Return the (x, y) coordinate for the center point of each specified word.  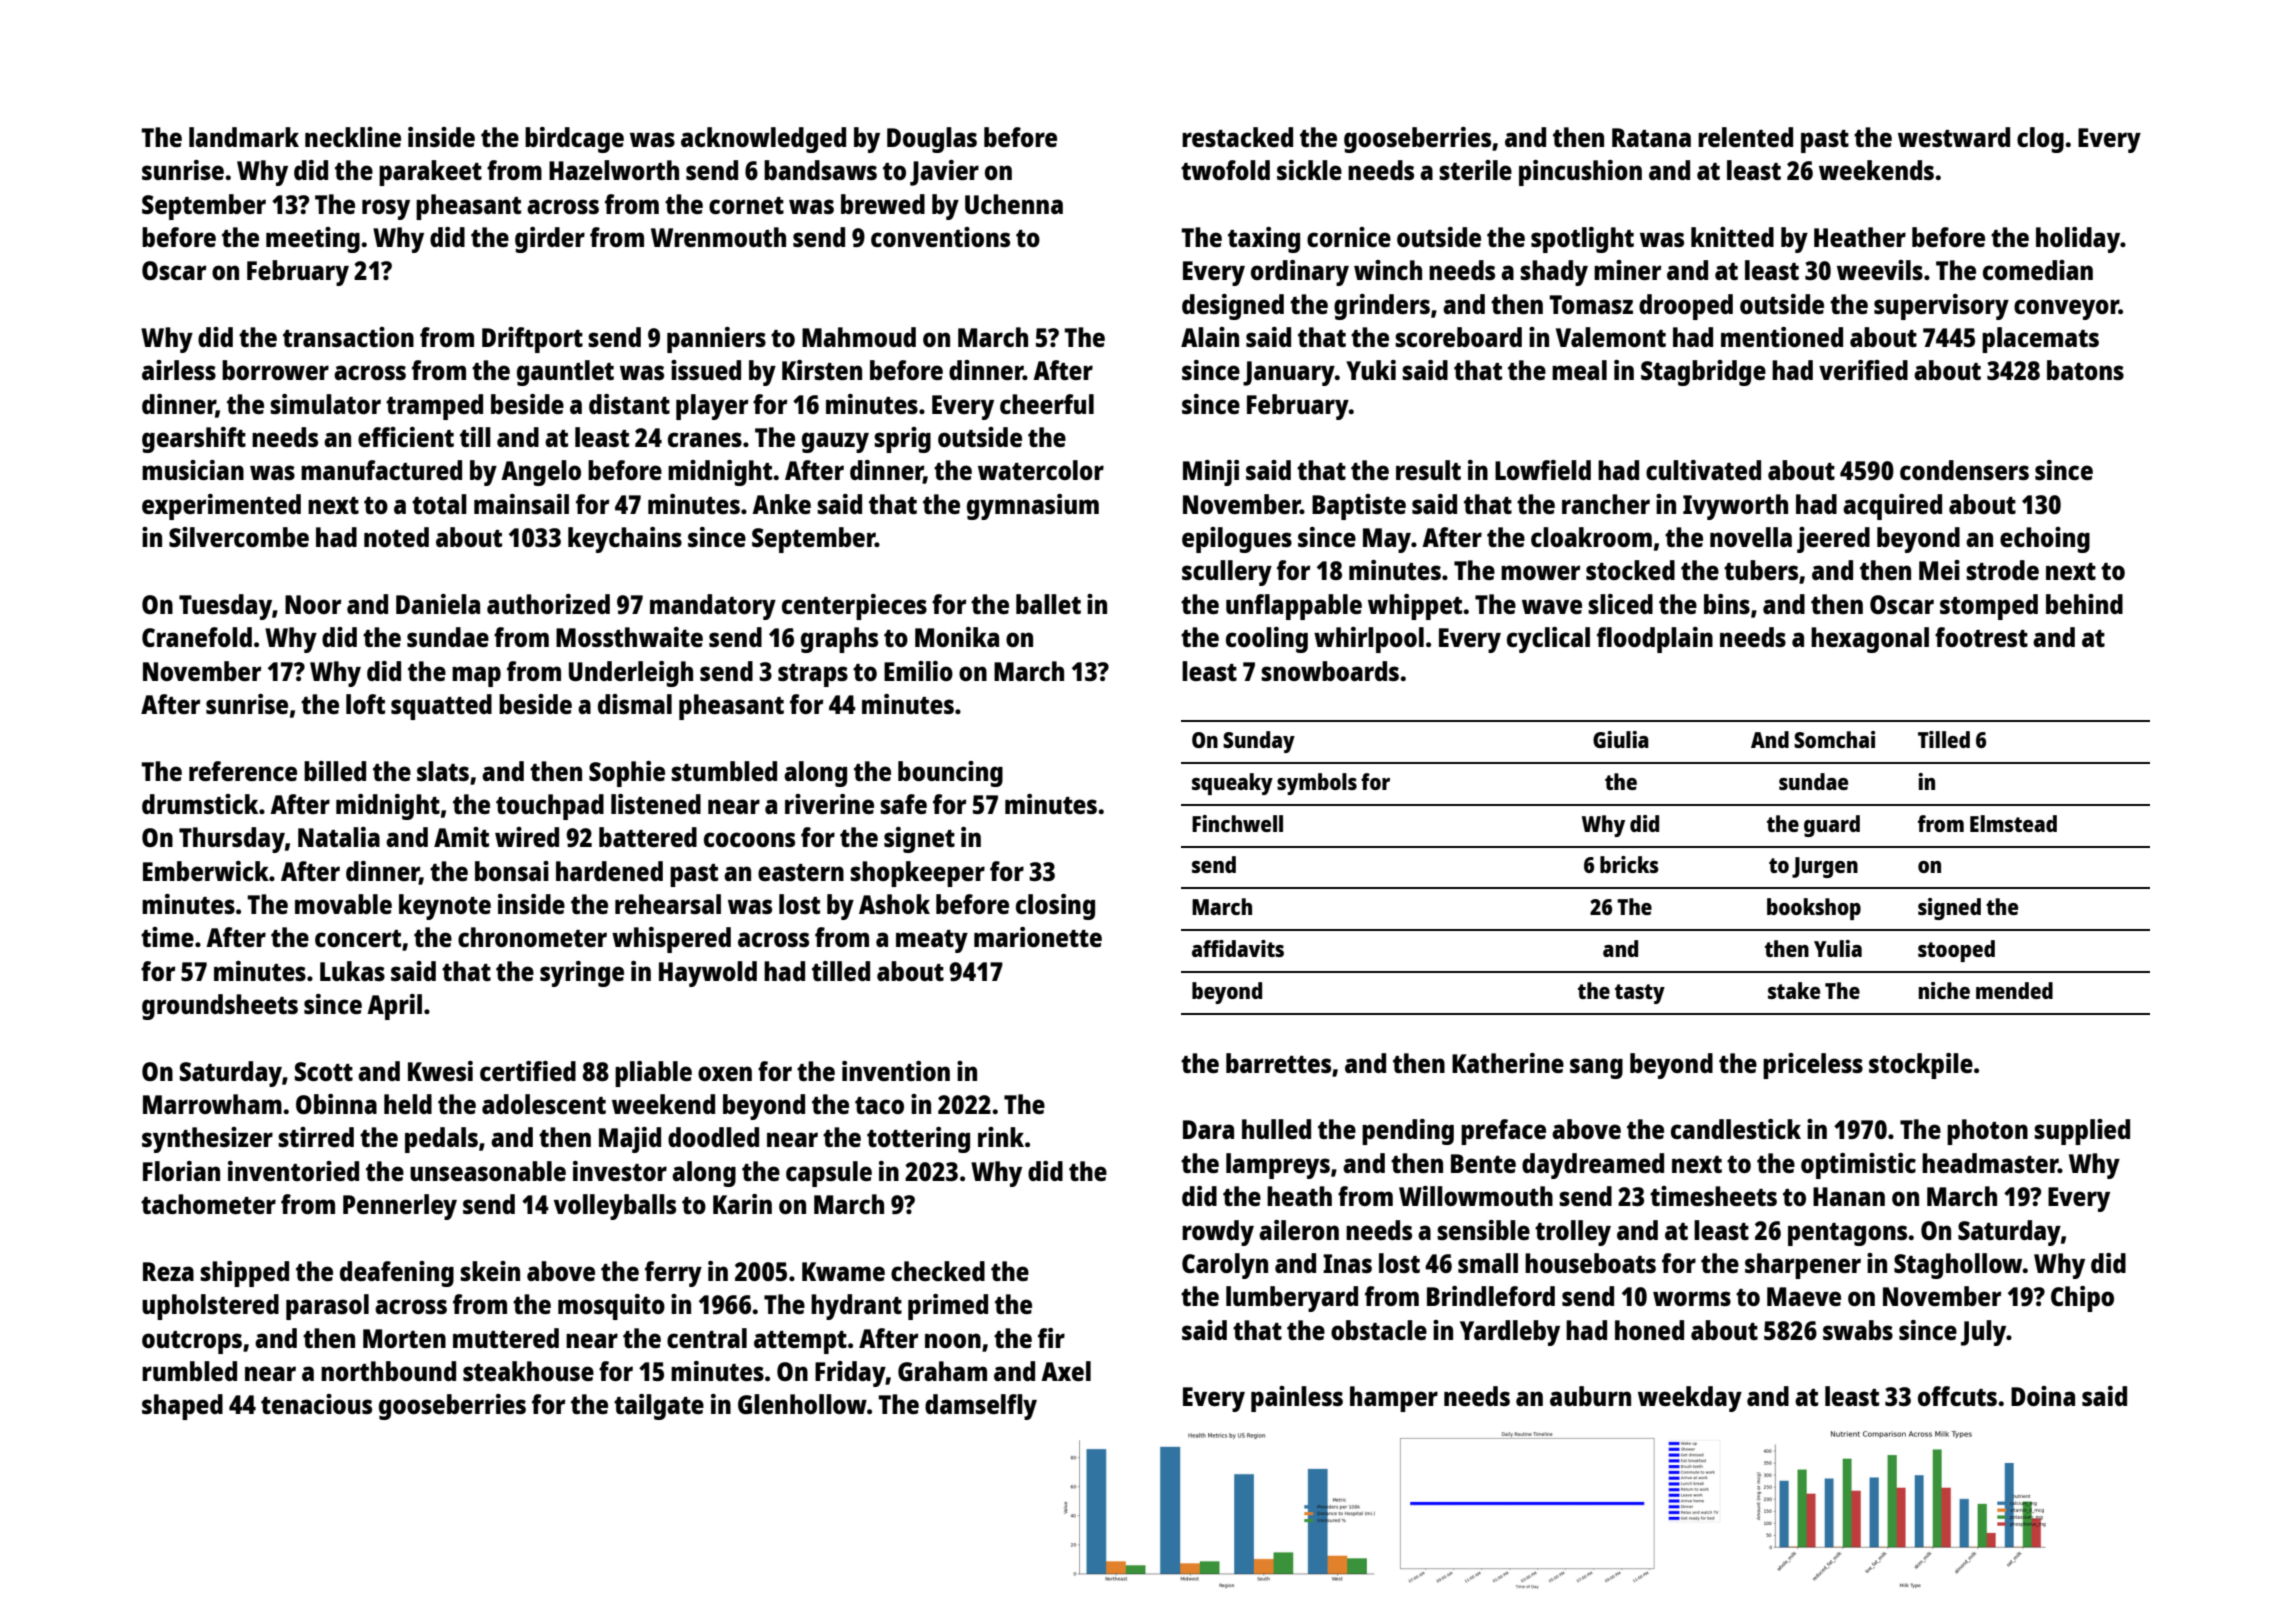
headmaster (1990, 1163)
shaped (182, 1407)
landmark (244, 137)
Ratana (1651, 137)
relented (1745, 137)
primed (948, 1307)
